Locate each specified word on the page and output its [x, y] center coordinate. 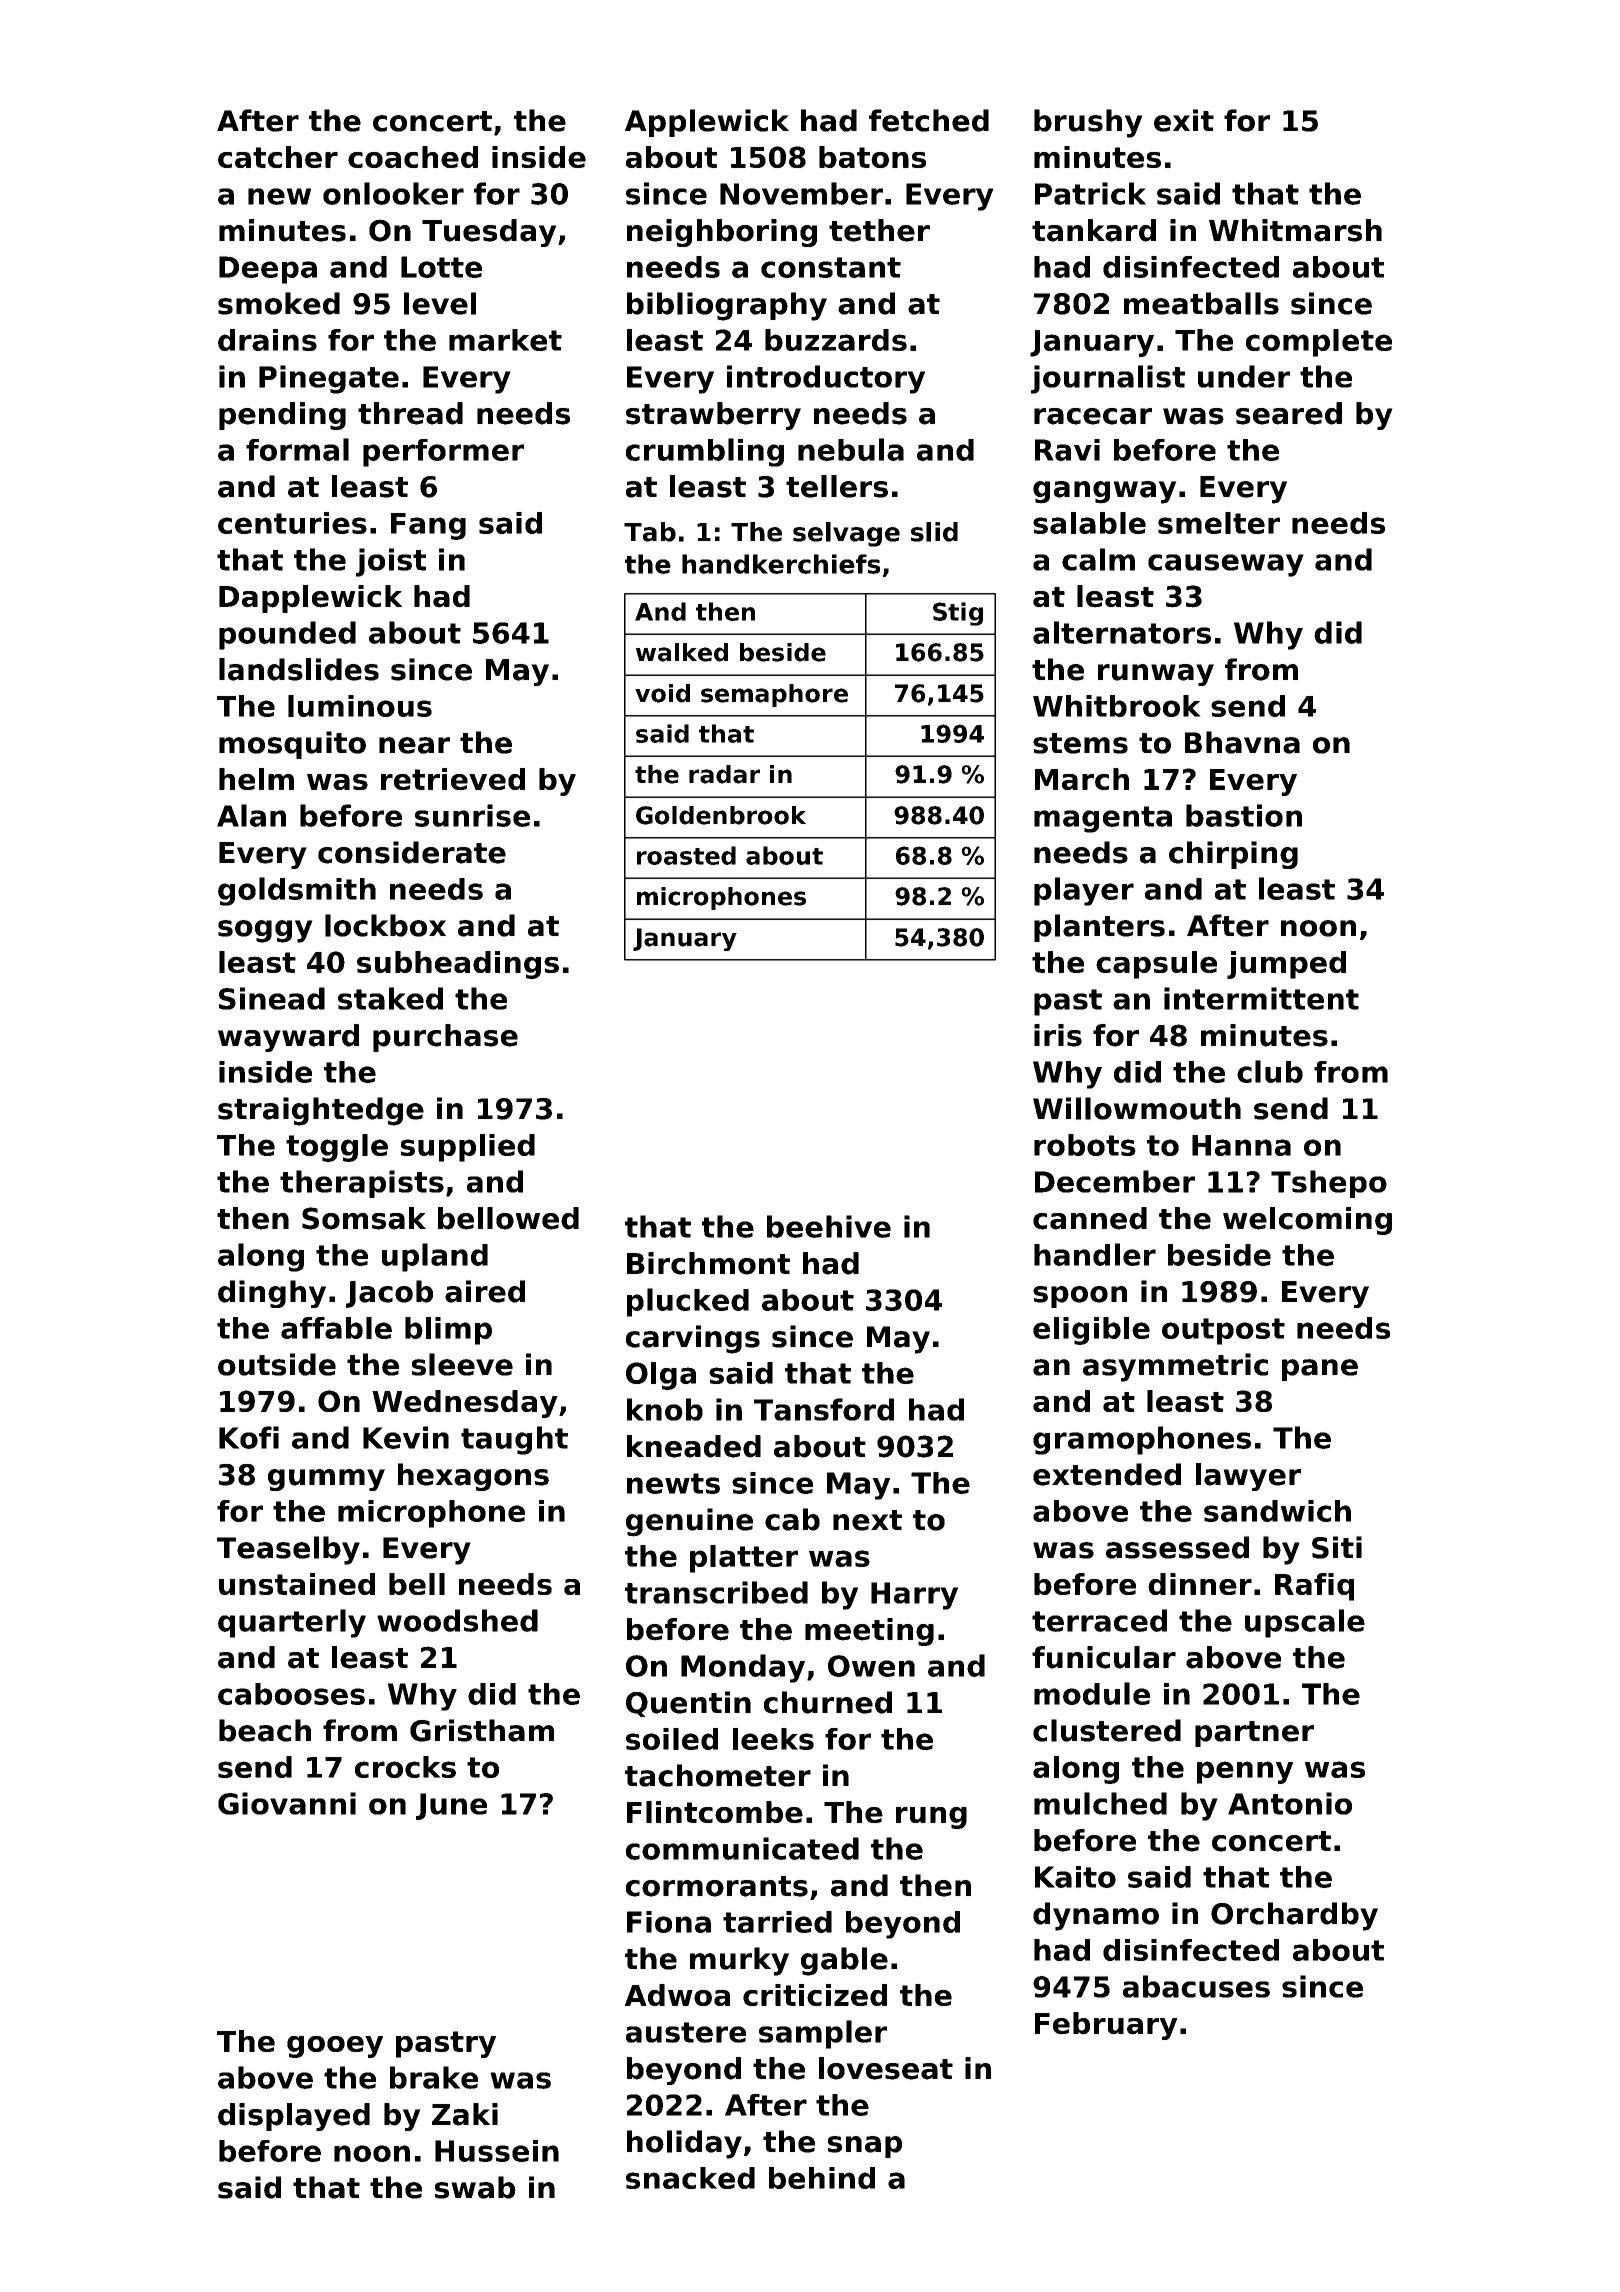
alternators [1122, 632]
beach [265, 1730]
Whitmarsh [1295, 230]
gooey [335, 2047]
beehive [829, 1226]
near [414, 745]
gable [844, 1961]
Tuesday [489, 233]
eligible [1091, 1331]
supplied [468, 1148]
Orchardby [1294, 1916]
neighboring [722, 233]
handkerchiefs [781, 564]
